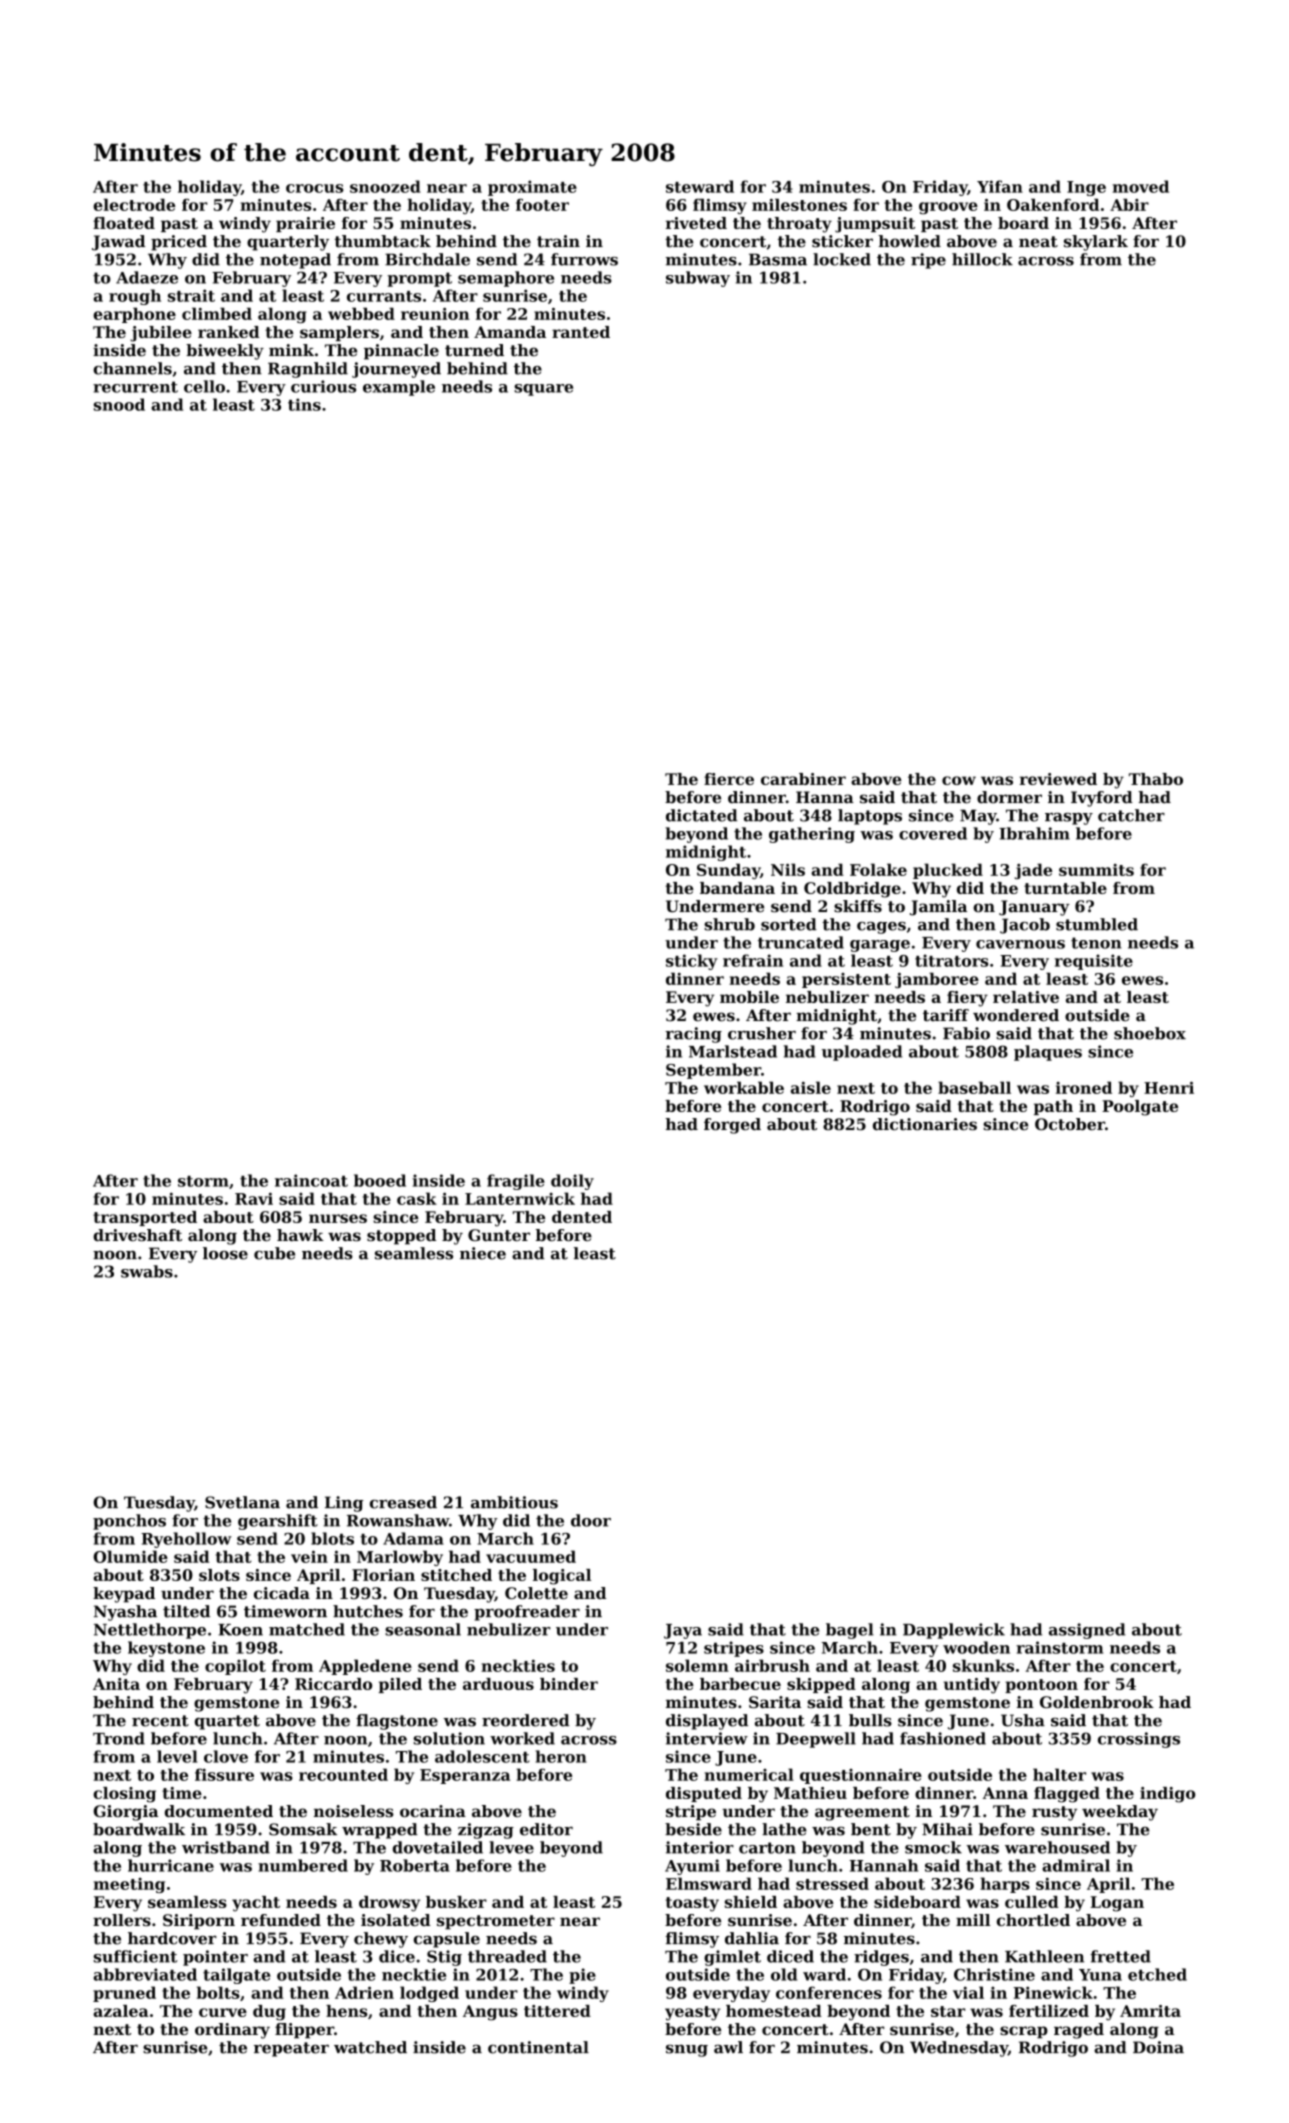 This page has height=2123, width=1289. Describe the element at coordinates (483, 1253) in the page. I see `niece` at that location.
